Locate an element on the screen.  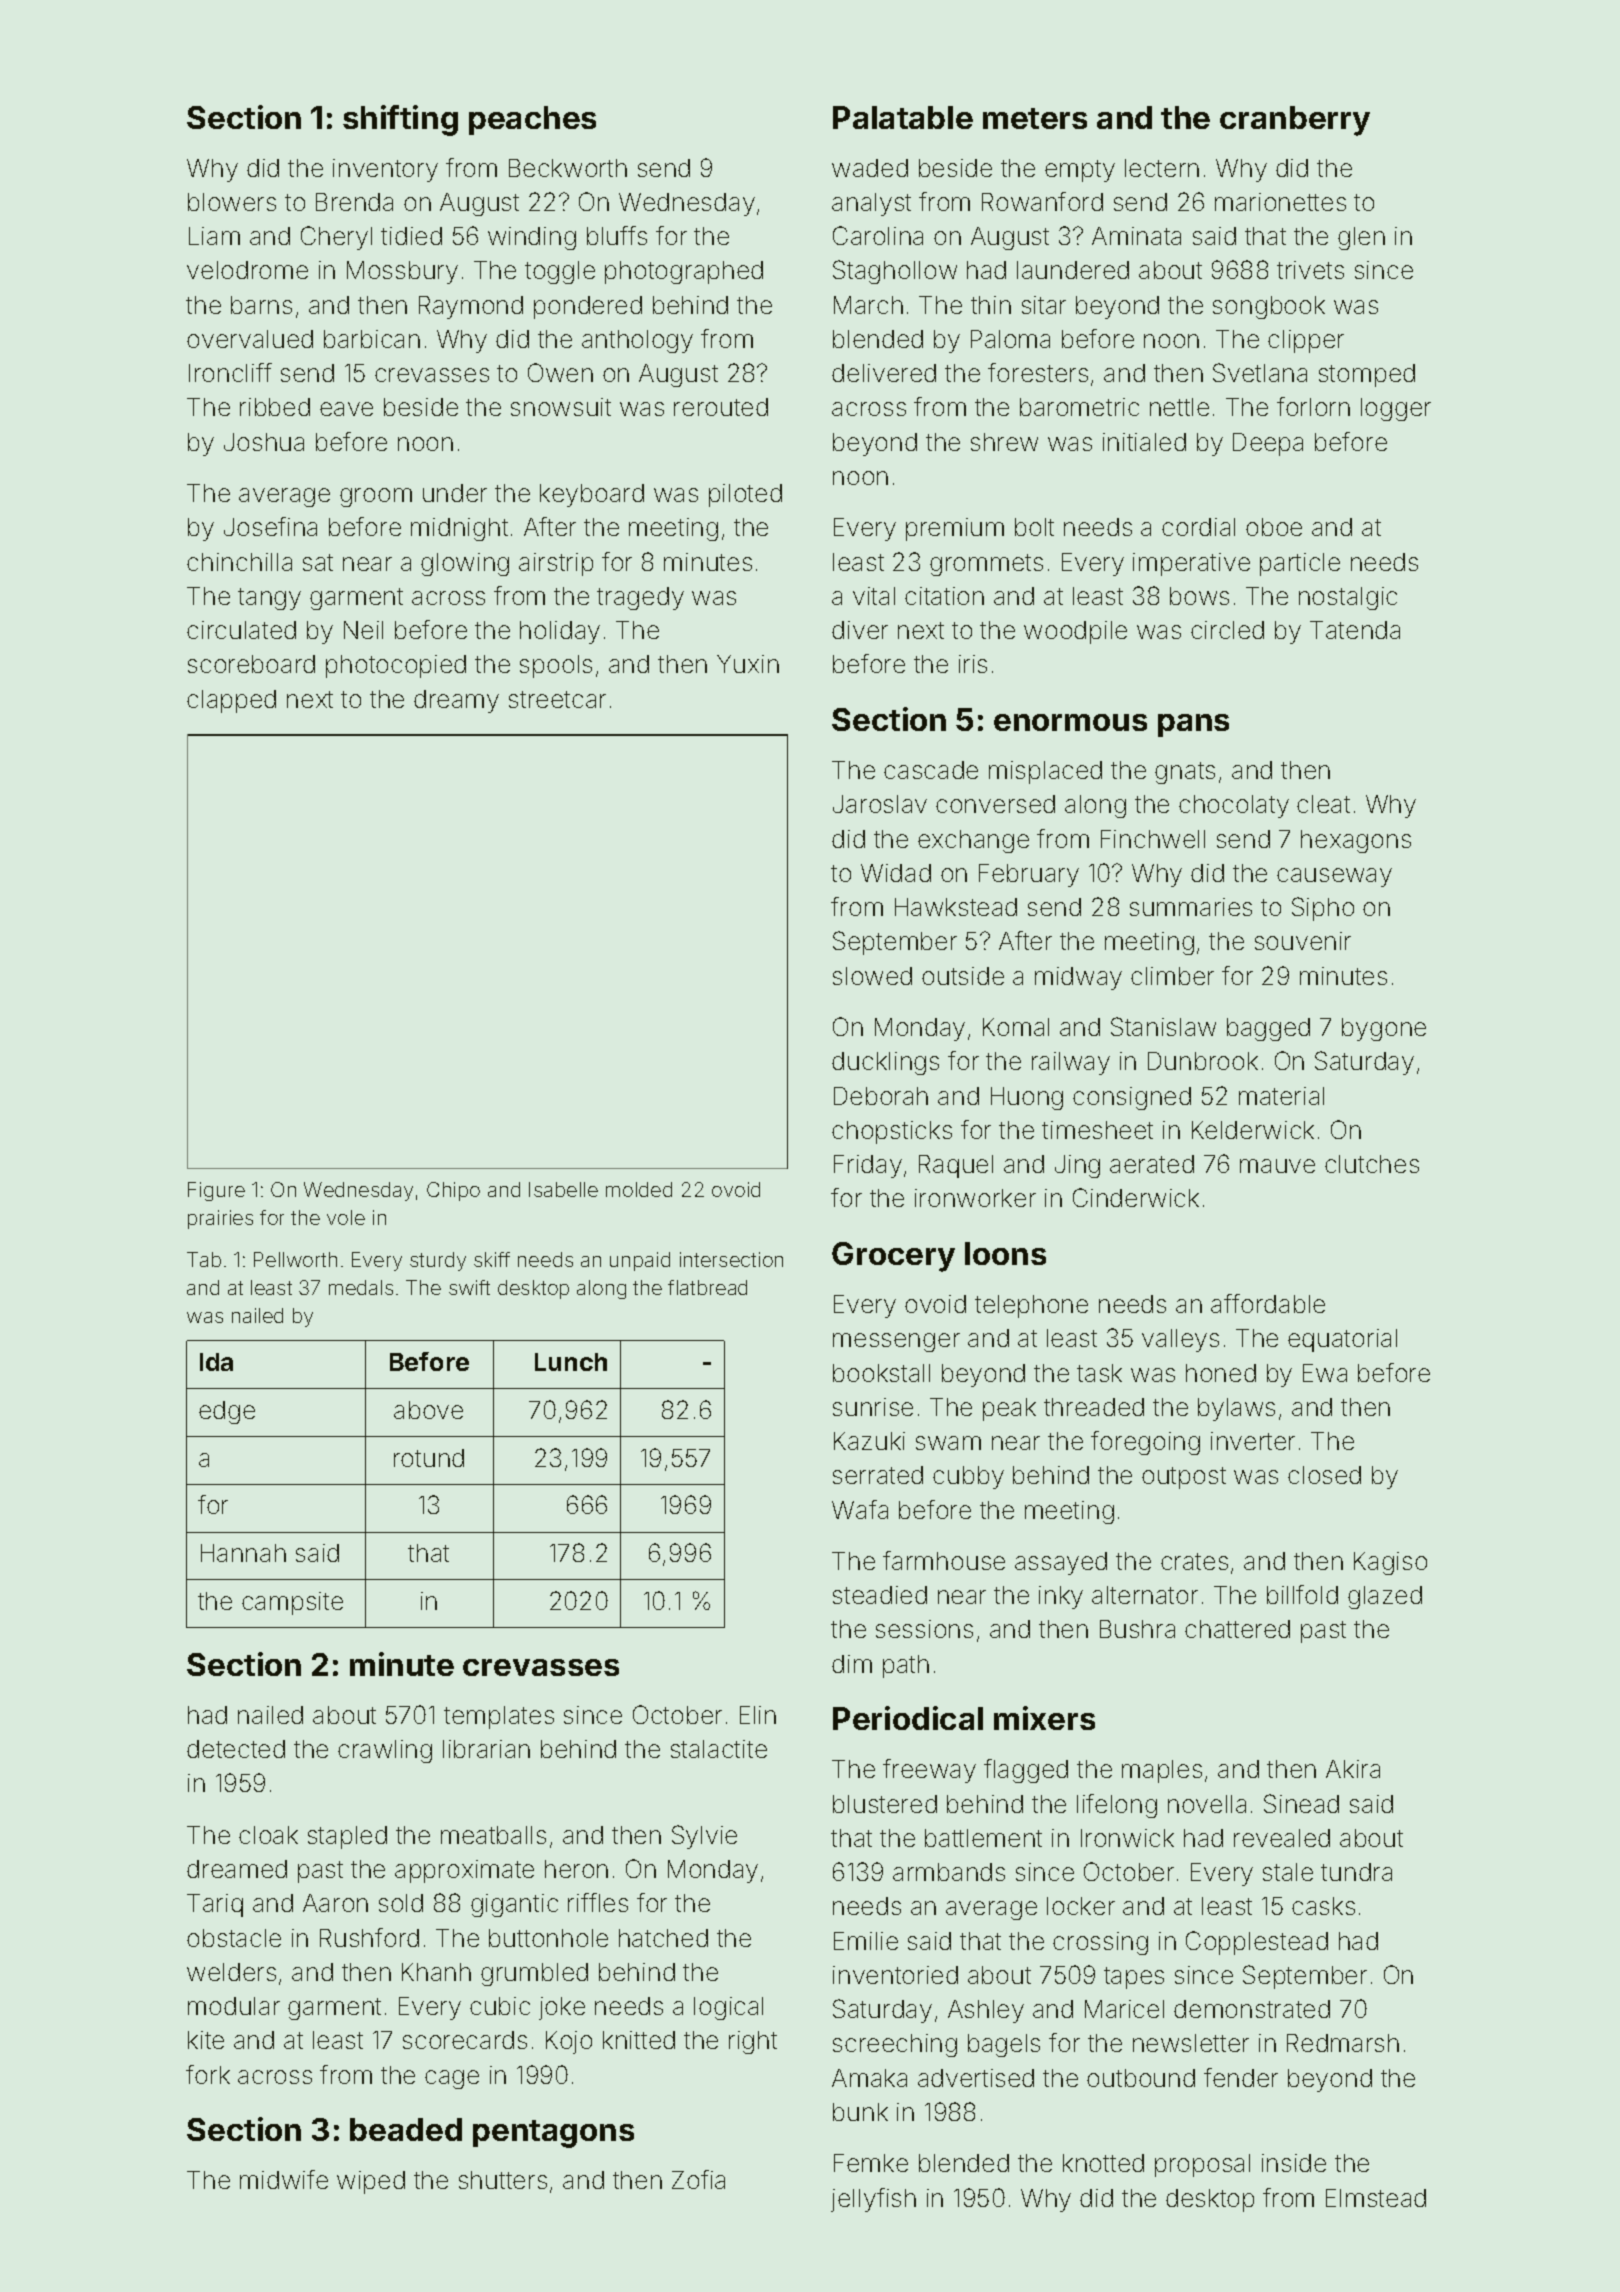
Lunch is located at coordinates (571, 1362).
